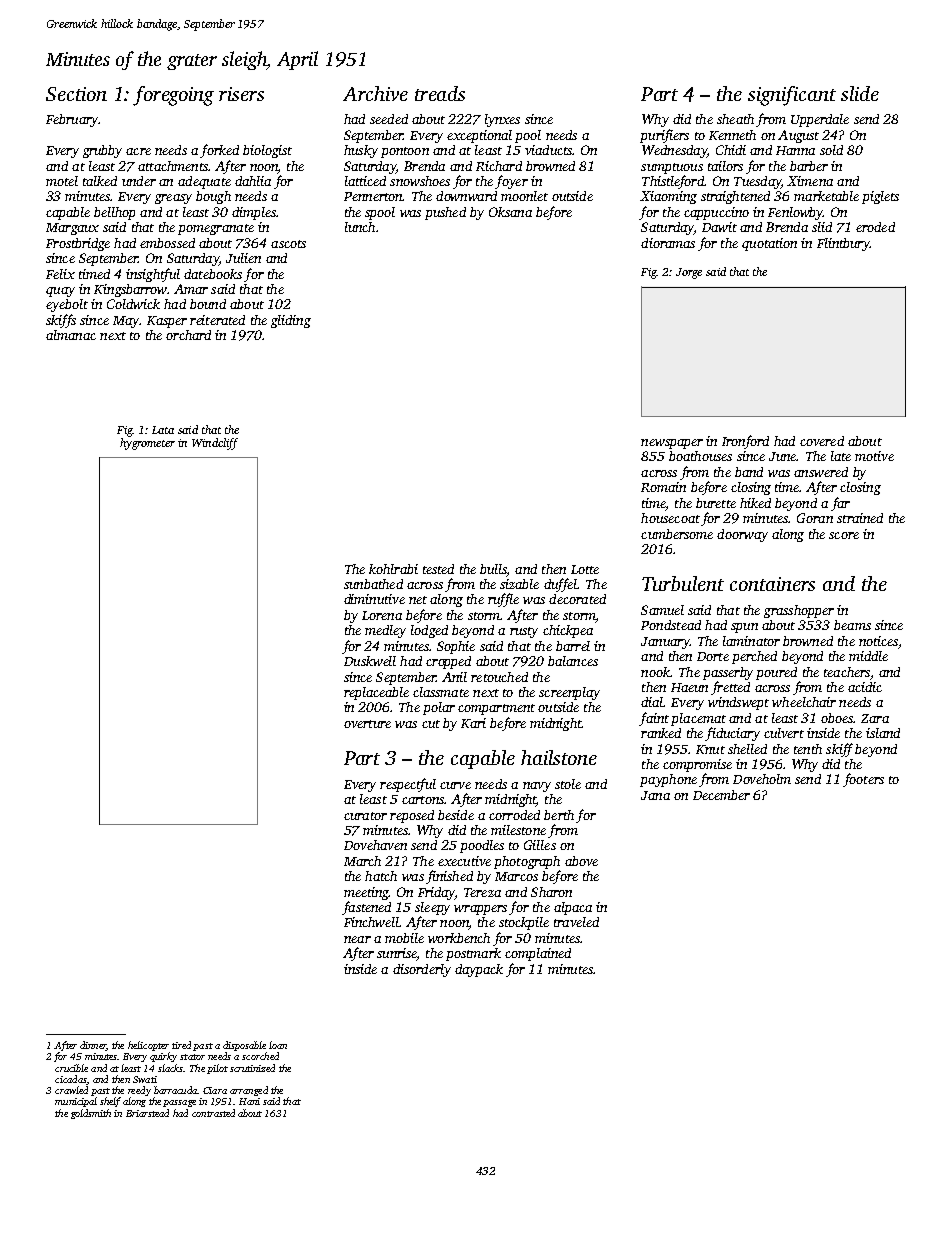  Describe the element at coordinates (173, 166) in the page. I see `attachments` at that location.
